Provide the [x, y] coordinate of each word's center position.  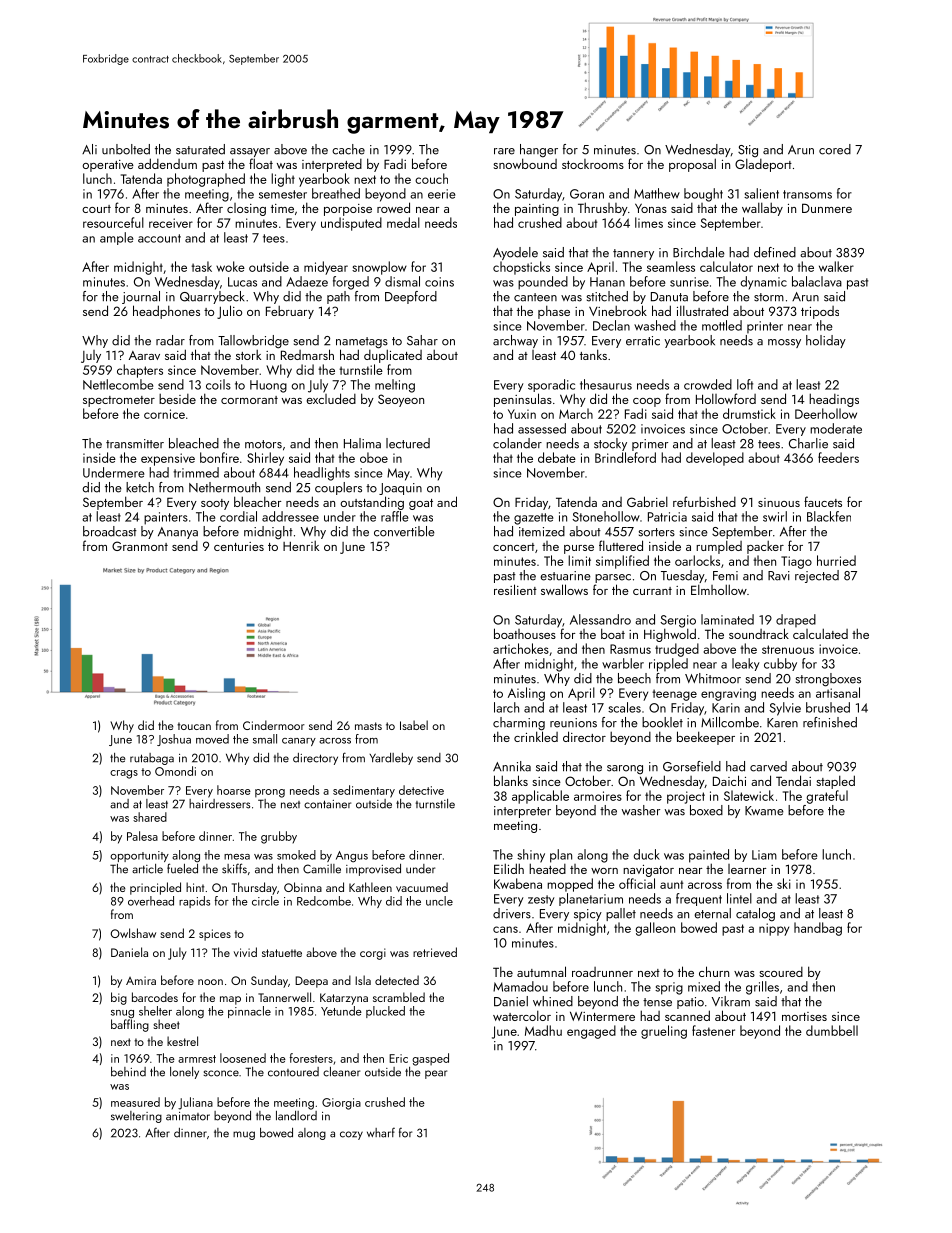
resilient [515, 589]
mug [244, 1135]
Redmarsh [307, 354]
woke [230, 266]
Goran [587, 194]
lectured [408, 443]
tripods [820, 312]
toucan [194, 726]
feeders [838, 457]
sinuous [779, 502]
